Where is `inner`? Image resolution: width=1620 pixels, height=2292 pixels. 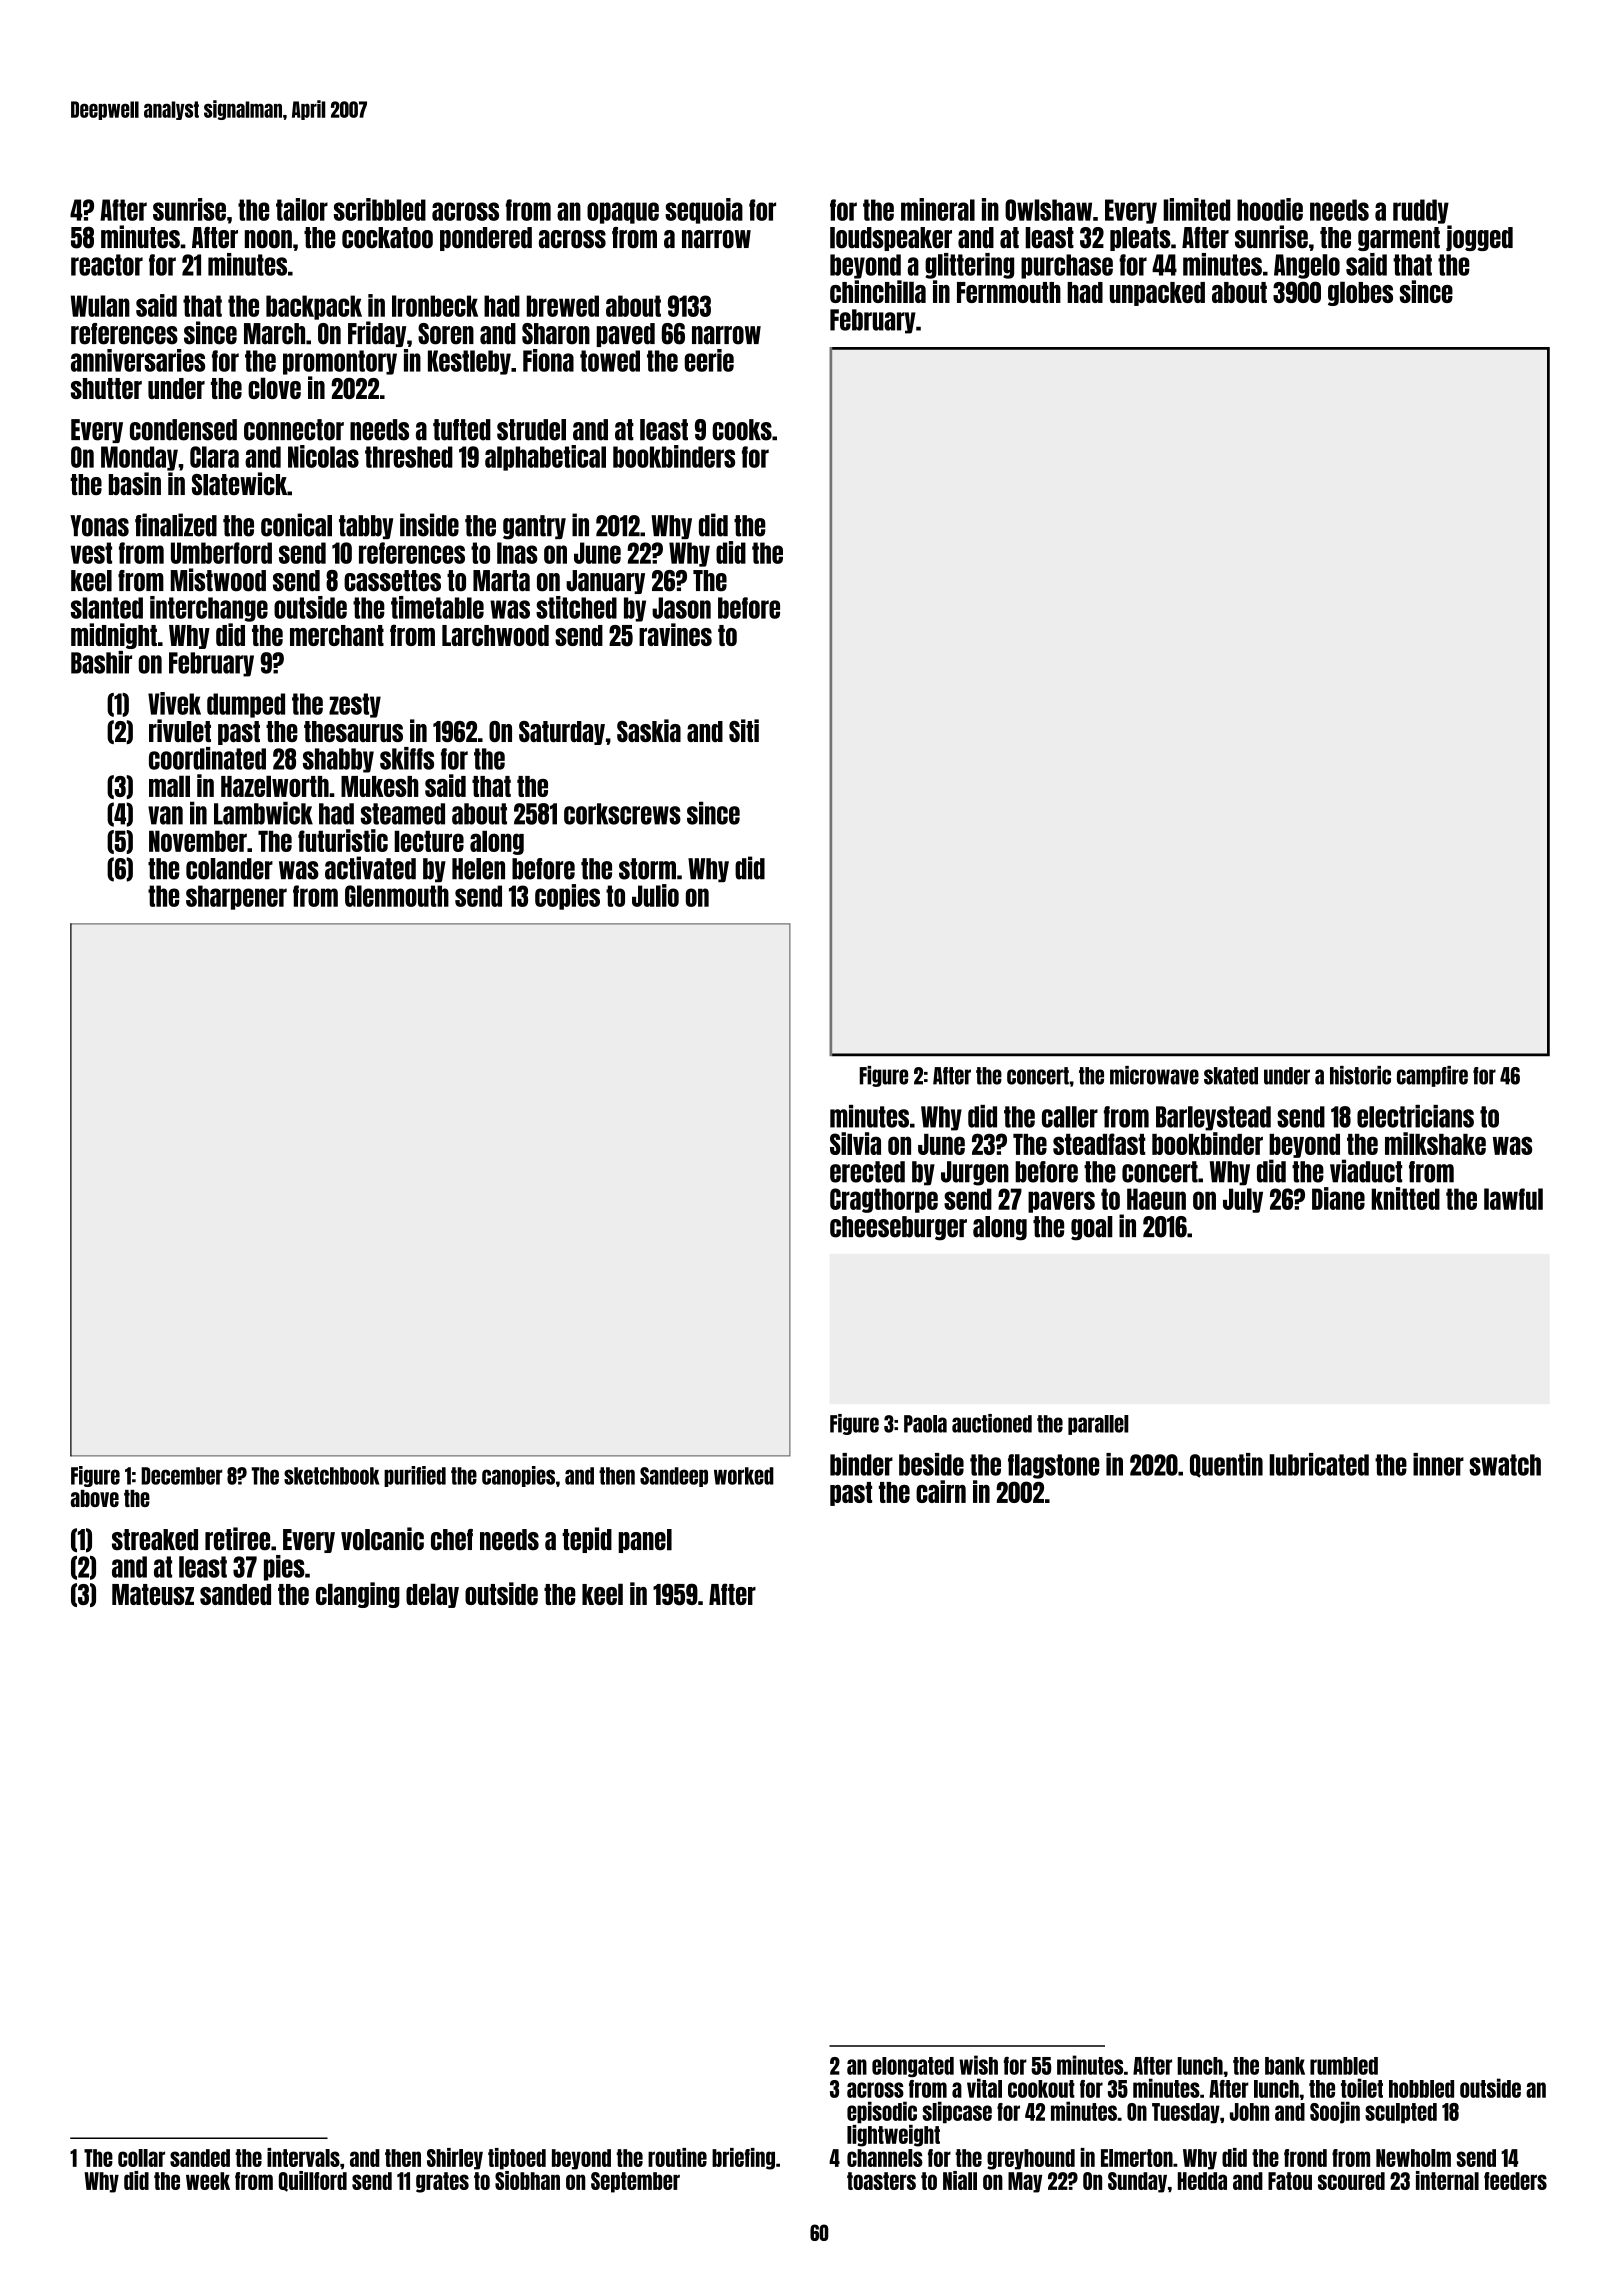 inner is located at coordinates (1438, 1464).
